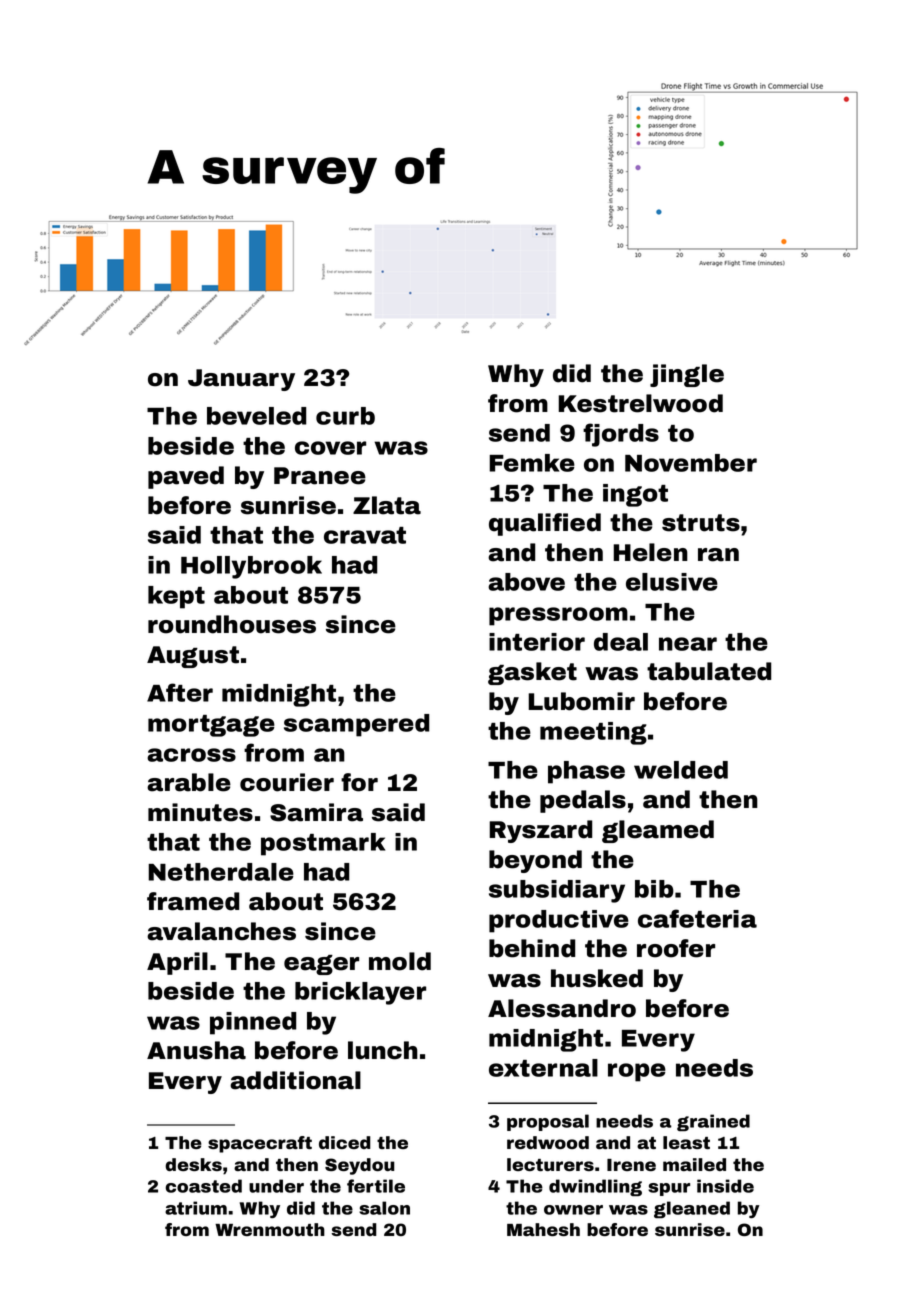  I want to click on Netherdale, so click(221, 872).
